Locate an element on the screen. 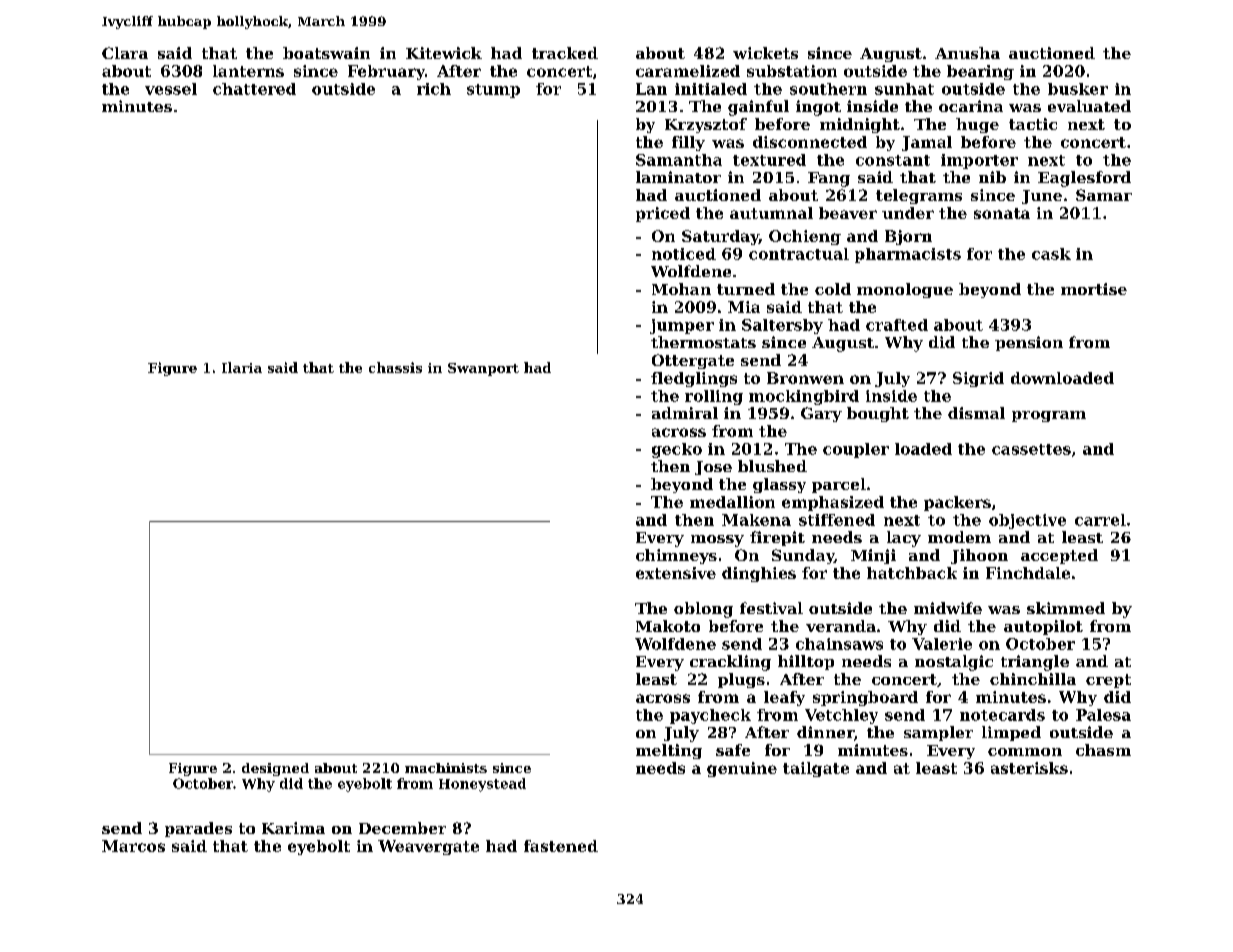  machinists is located at coordinates (446, 768).
